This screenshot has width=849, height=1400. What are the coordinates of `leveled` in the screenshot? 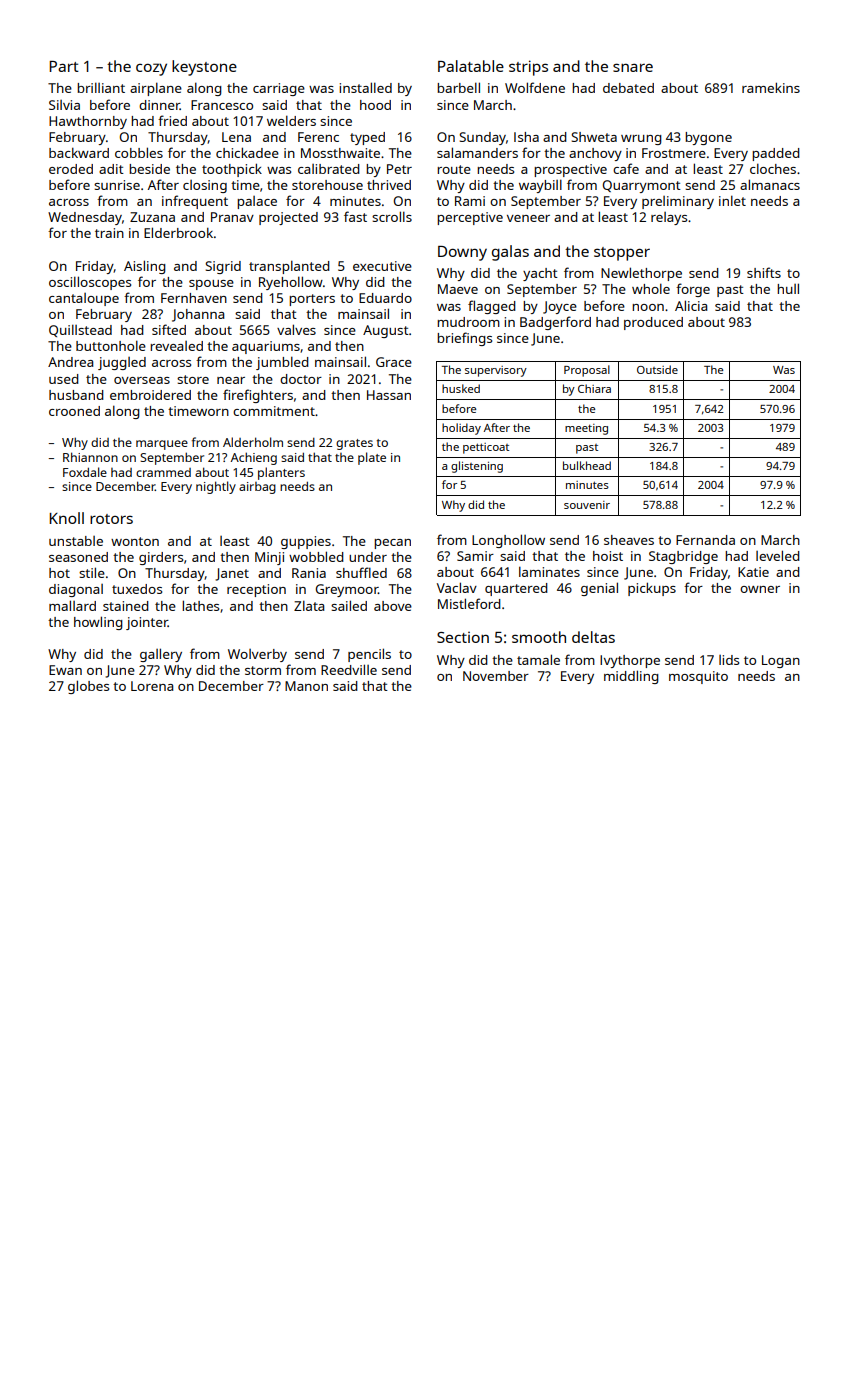 It's located at (778, 555).
